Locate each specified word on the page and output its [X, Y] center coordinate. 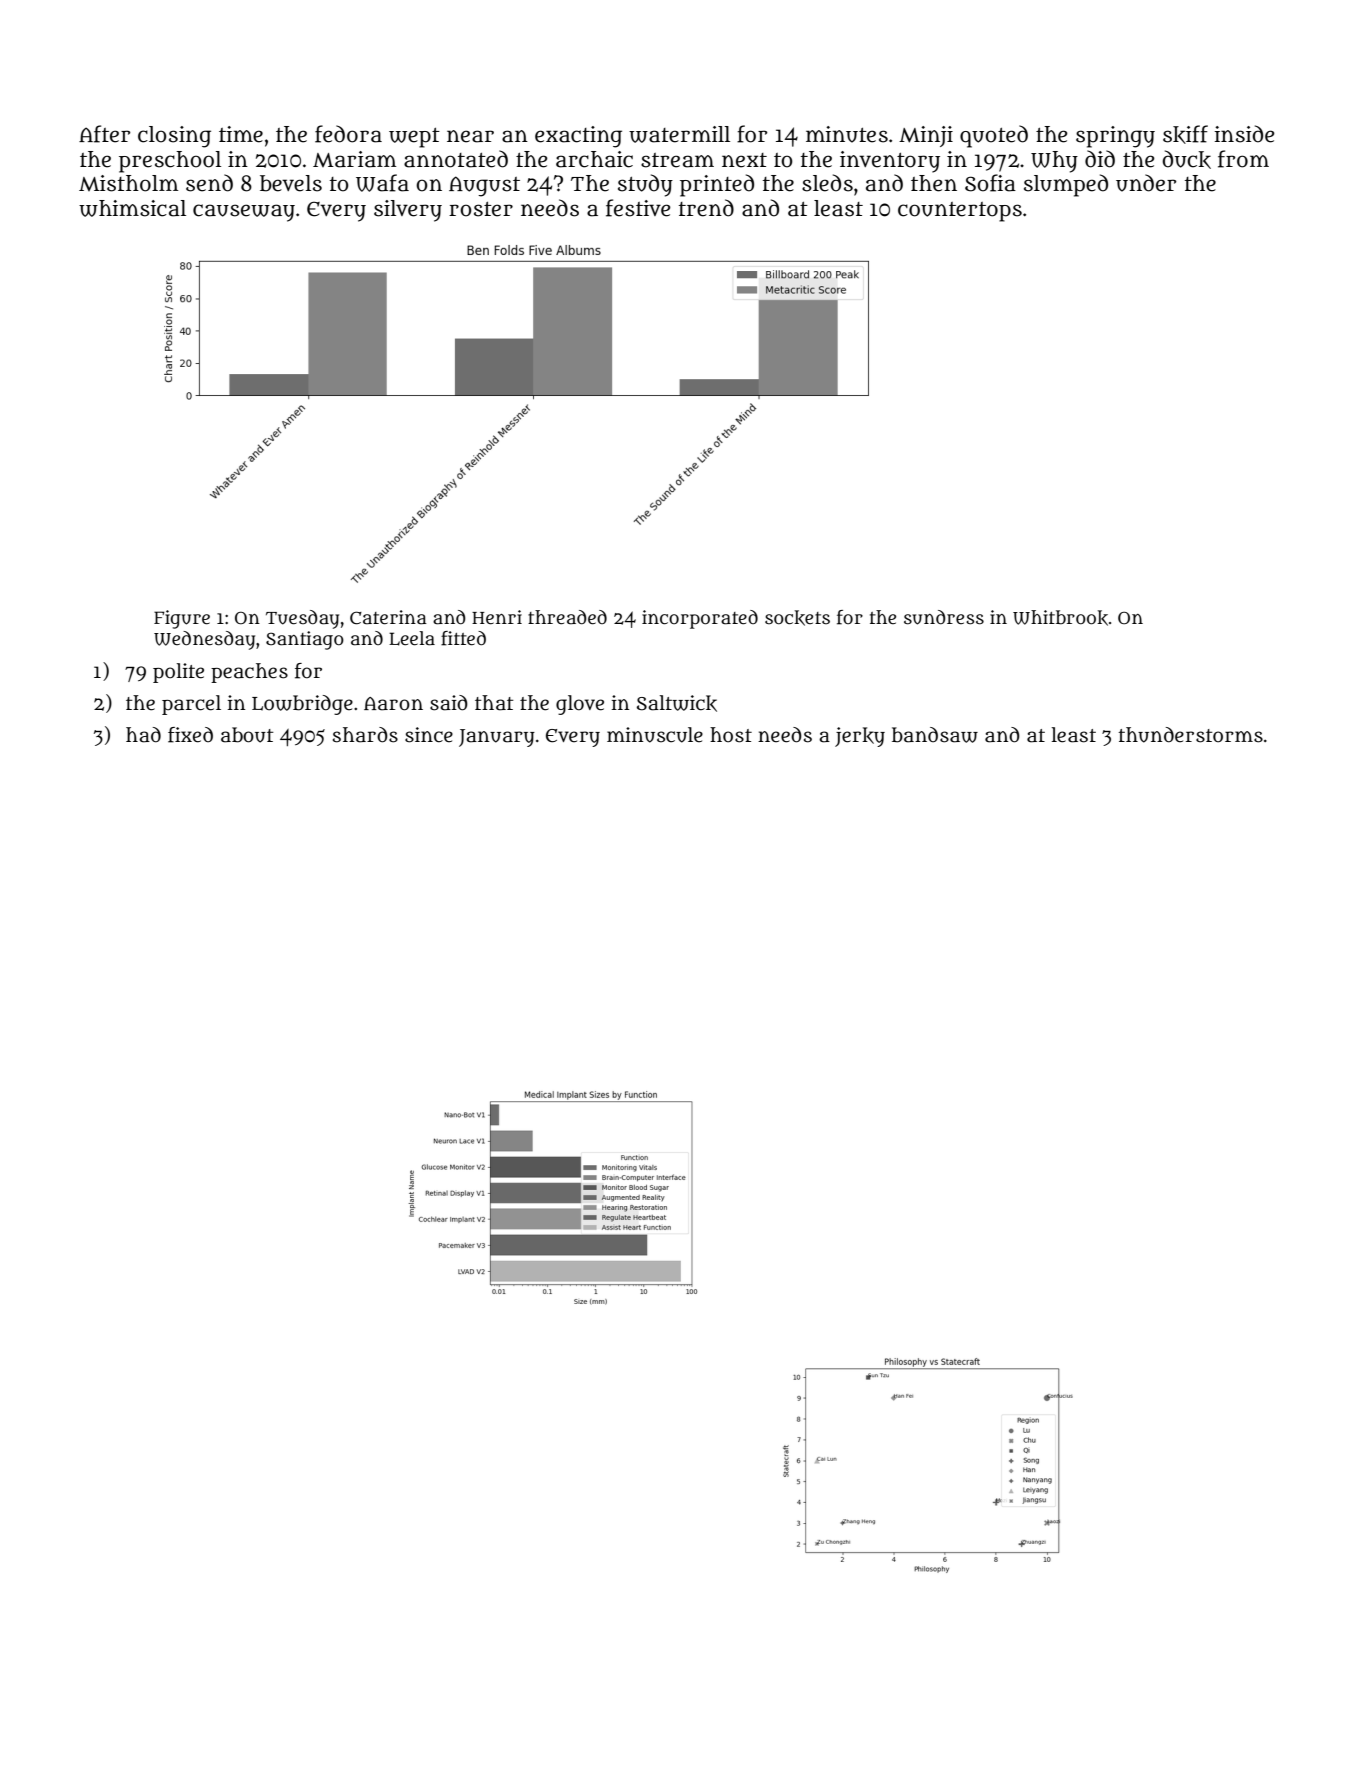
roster [481, 209]
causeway [244, 213]
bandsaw [935, 735]
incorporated [700, 619]
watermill [679, 134]
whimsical [132, 208]
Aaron [393, 704]
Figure [182, 619]
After [104, 134]
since [429, 735]
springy [1115, 137]
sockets [797, 618]
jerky [860, 737]
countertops [960, 212]
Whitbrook [1060, 618]
